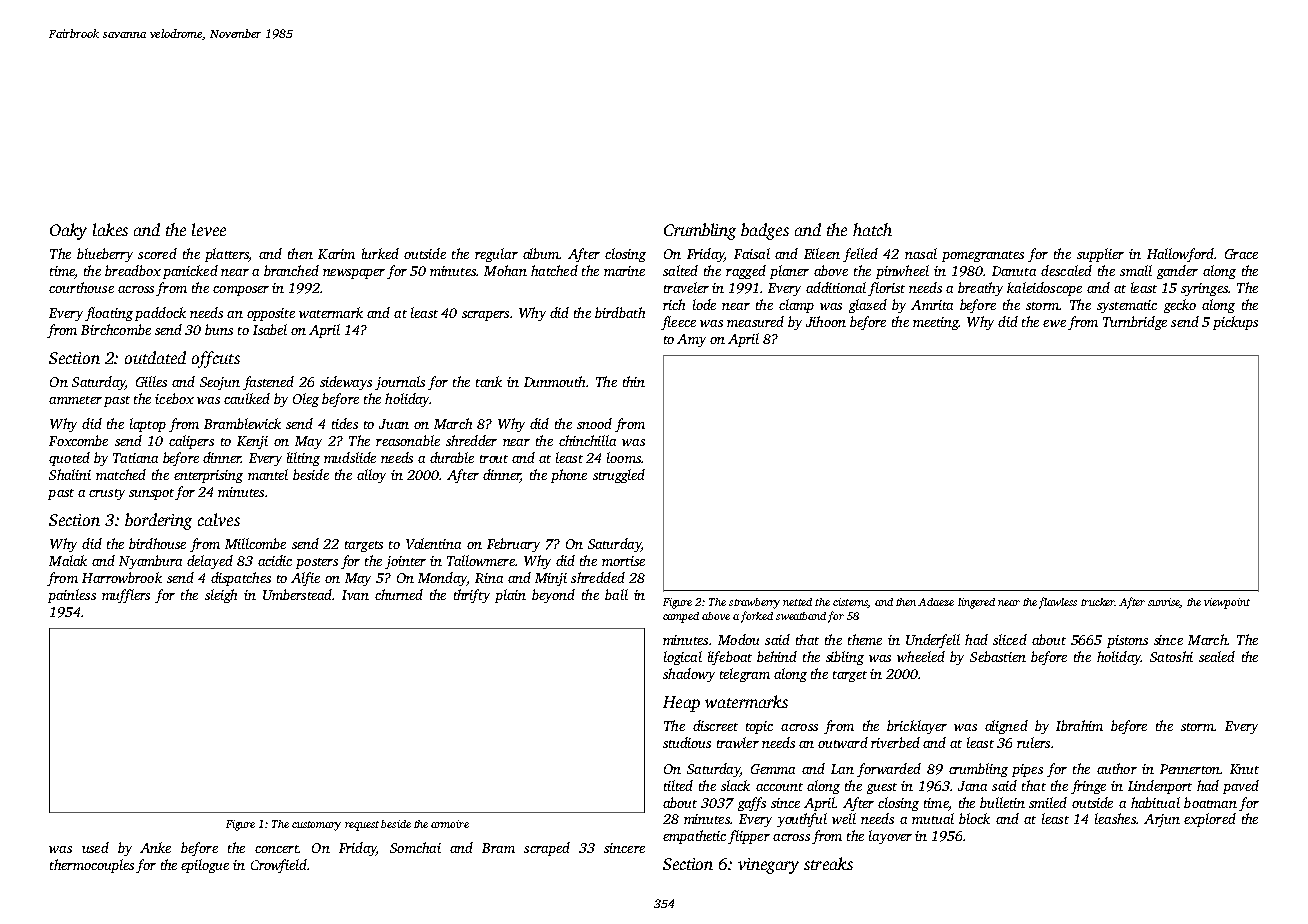  Describe the element at coordinates (279, 866) in the screenshot. I see `Crowfield` at that location.
